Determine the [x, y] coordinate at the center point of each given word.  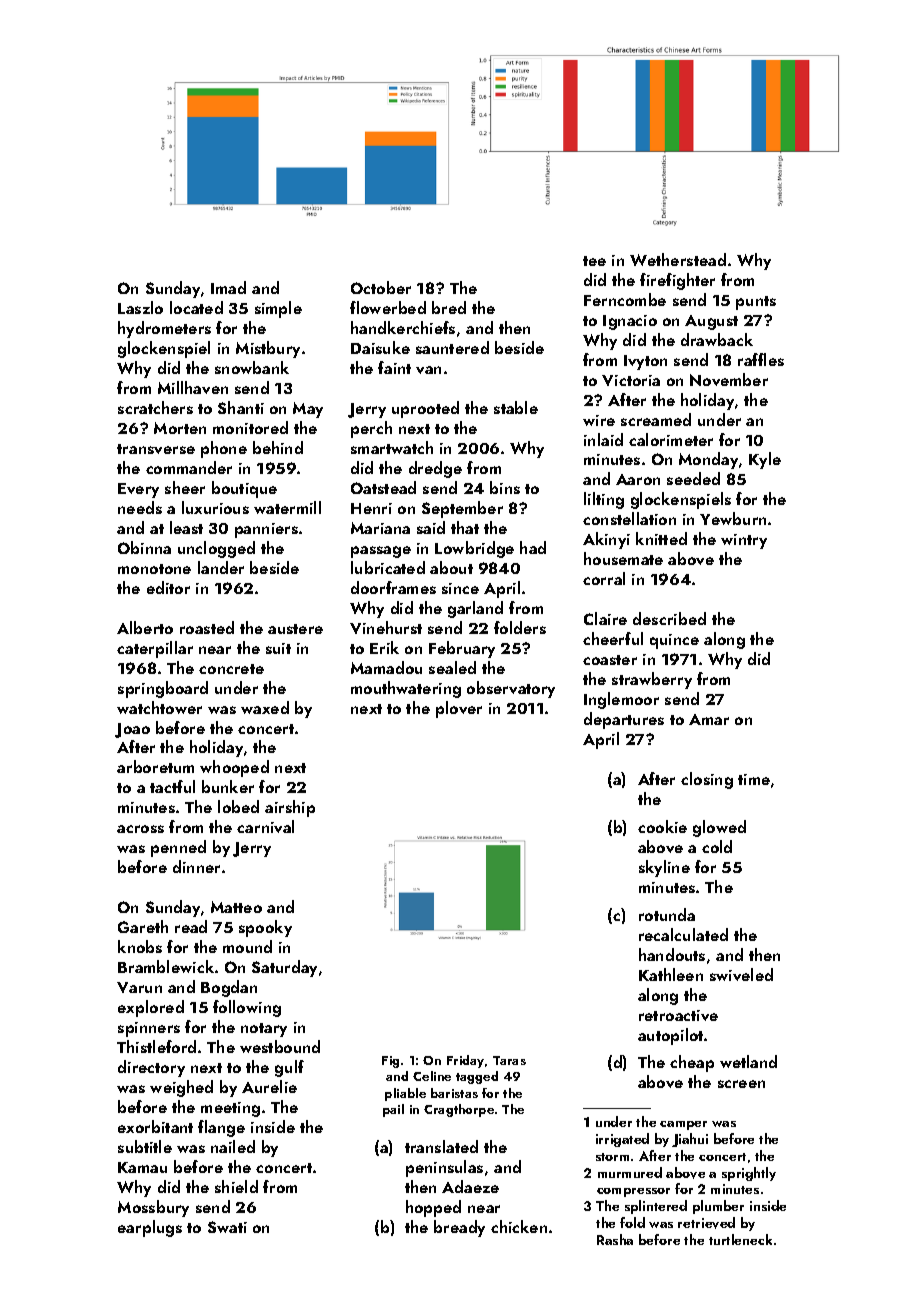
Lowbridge [474, 549]
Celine [432, 1076]
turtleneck [740, 1239]
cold [717, 846]
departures [624, 720]
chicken [519, 1226]
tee [594, 261]
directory [151, 1068]
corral [604, 578]
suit [278, 648]
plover [459, 709]
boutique [244, 489]
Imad [228, 287]
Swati [227, 1227]
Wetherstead [678, 259]
